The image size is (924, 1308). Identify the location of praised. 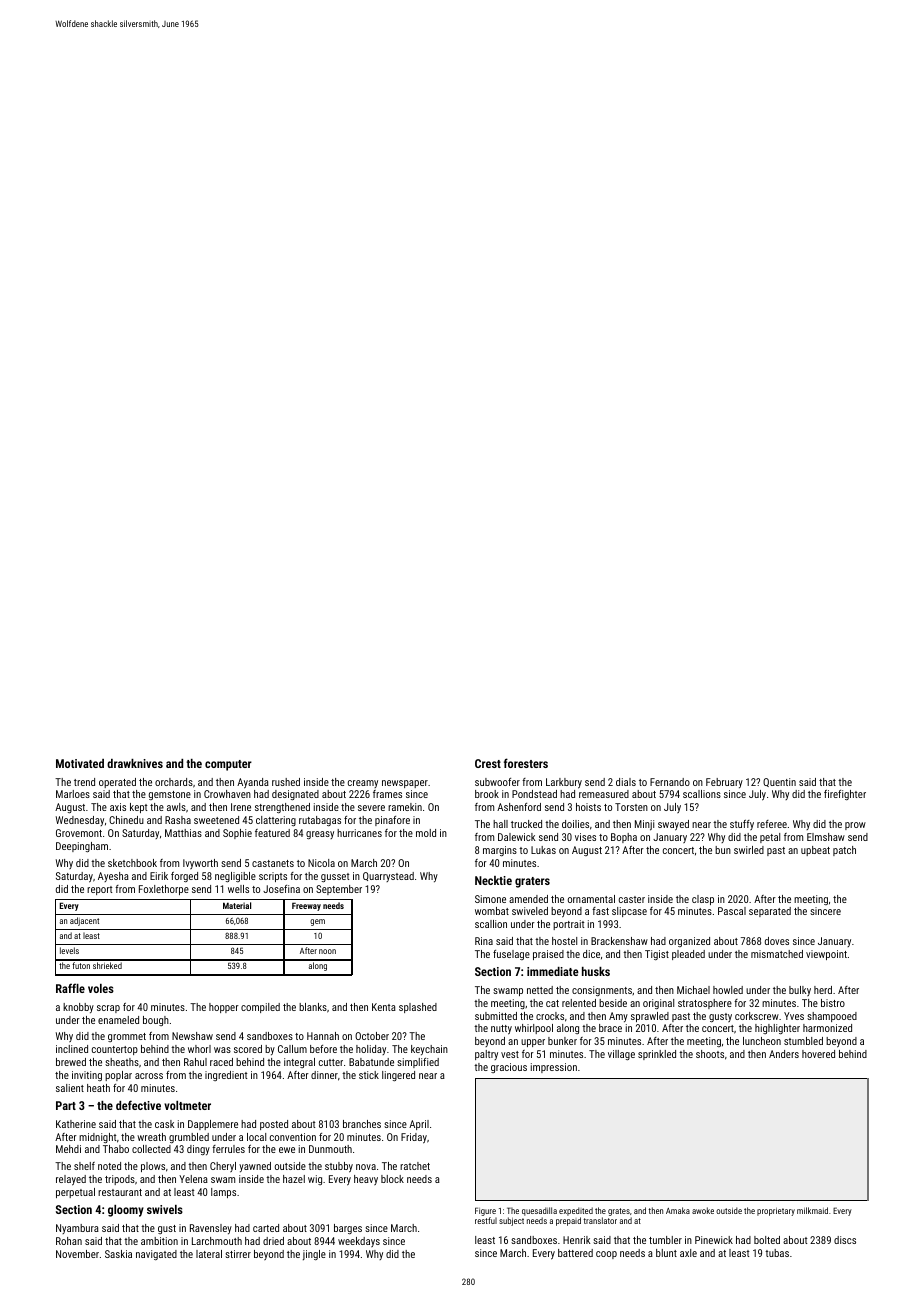
(548, 955).
